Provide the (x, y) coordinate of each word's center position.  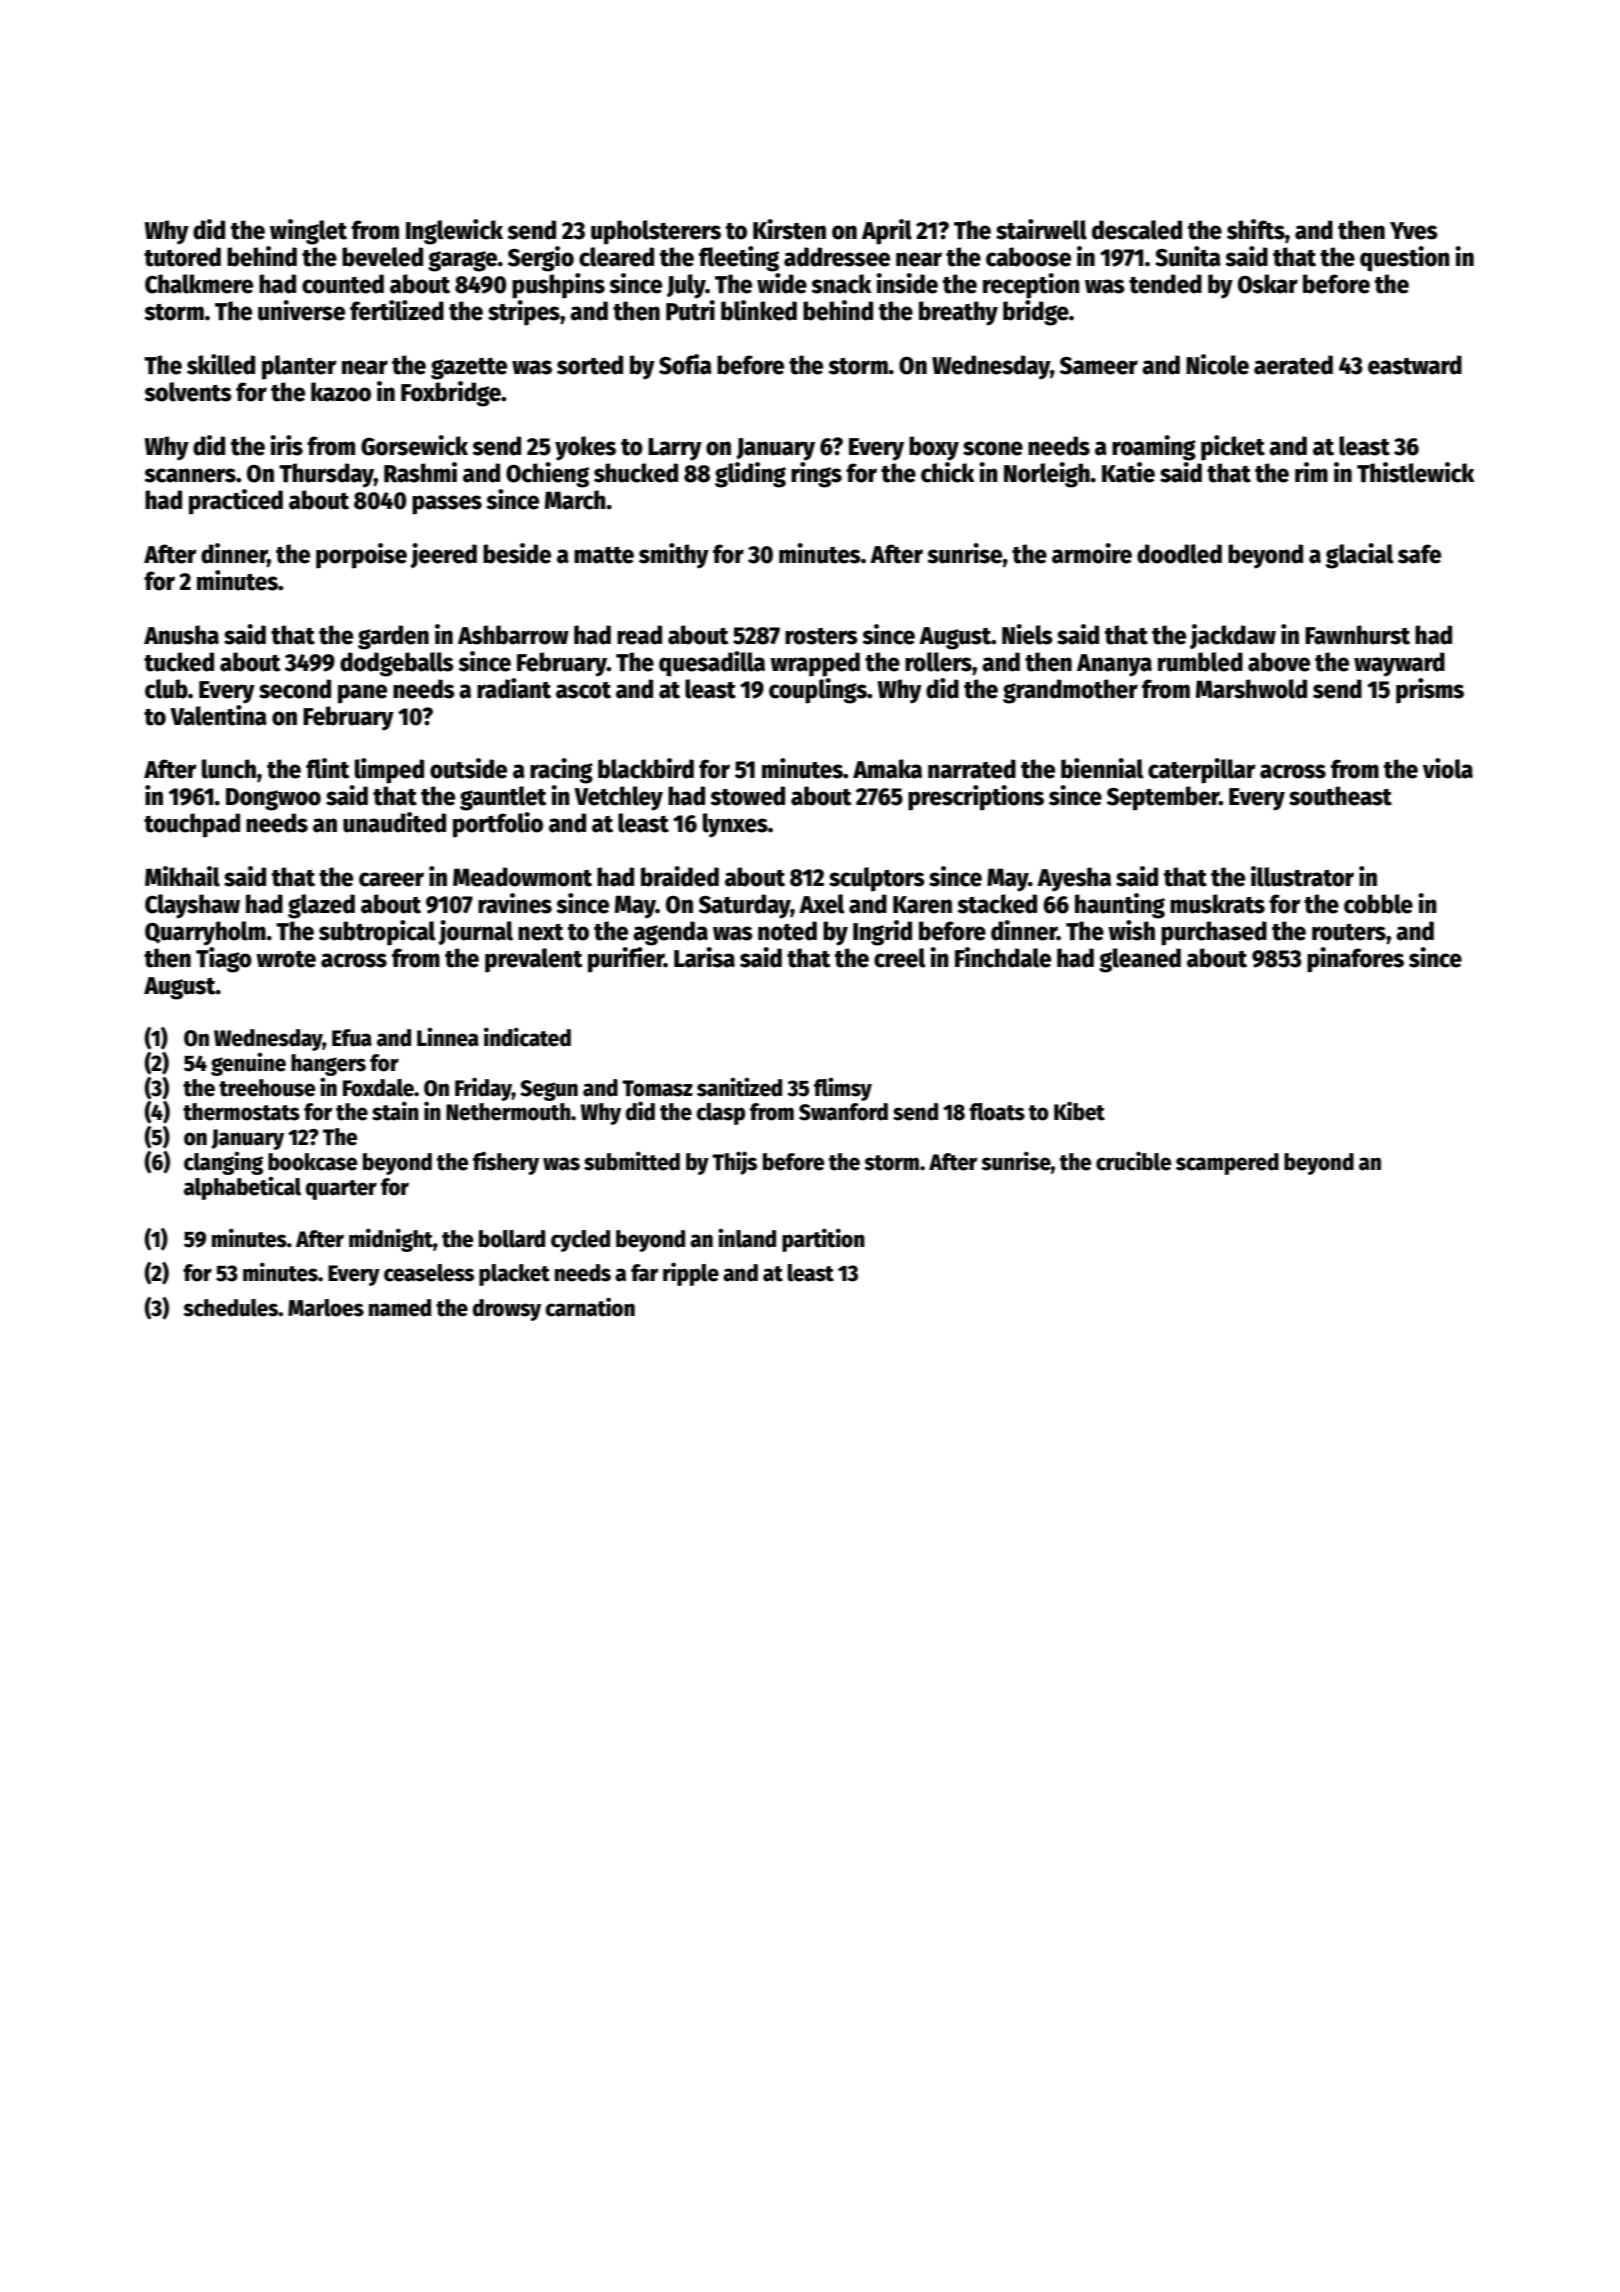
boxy (934, 448)
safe (1419, 554)
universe (301, 310)
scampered (1227, 1164)
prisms (1430, 691)
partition (823, 1240)
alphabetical (242, 1188)
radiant (514, 688)
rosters (821, 636)
